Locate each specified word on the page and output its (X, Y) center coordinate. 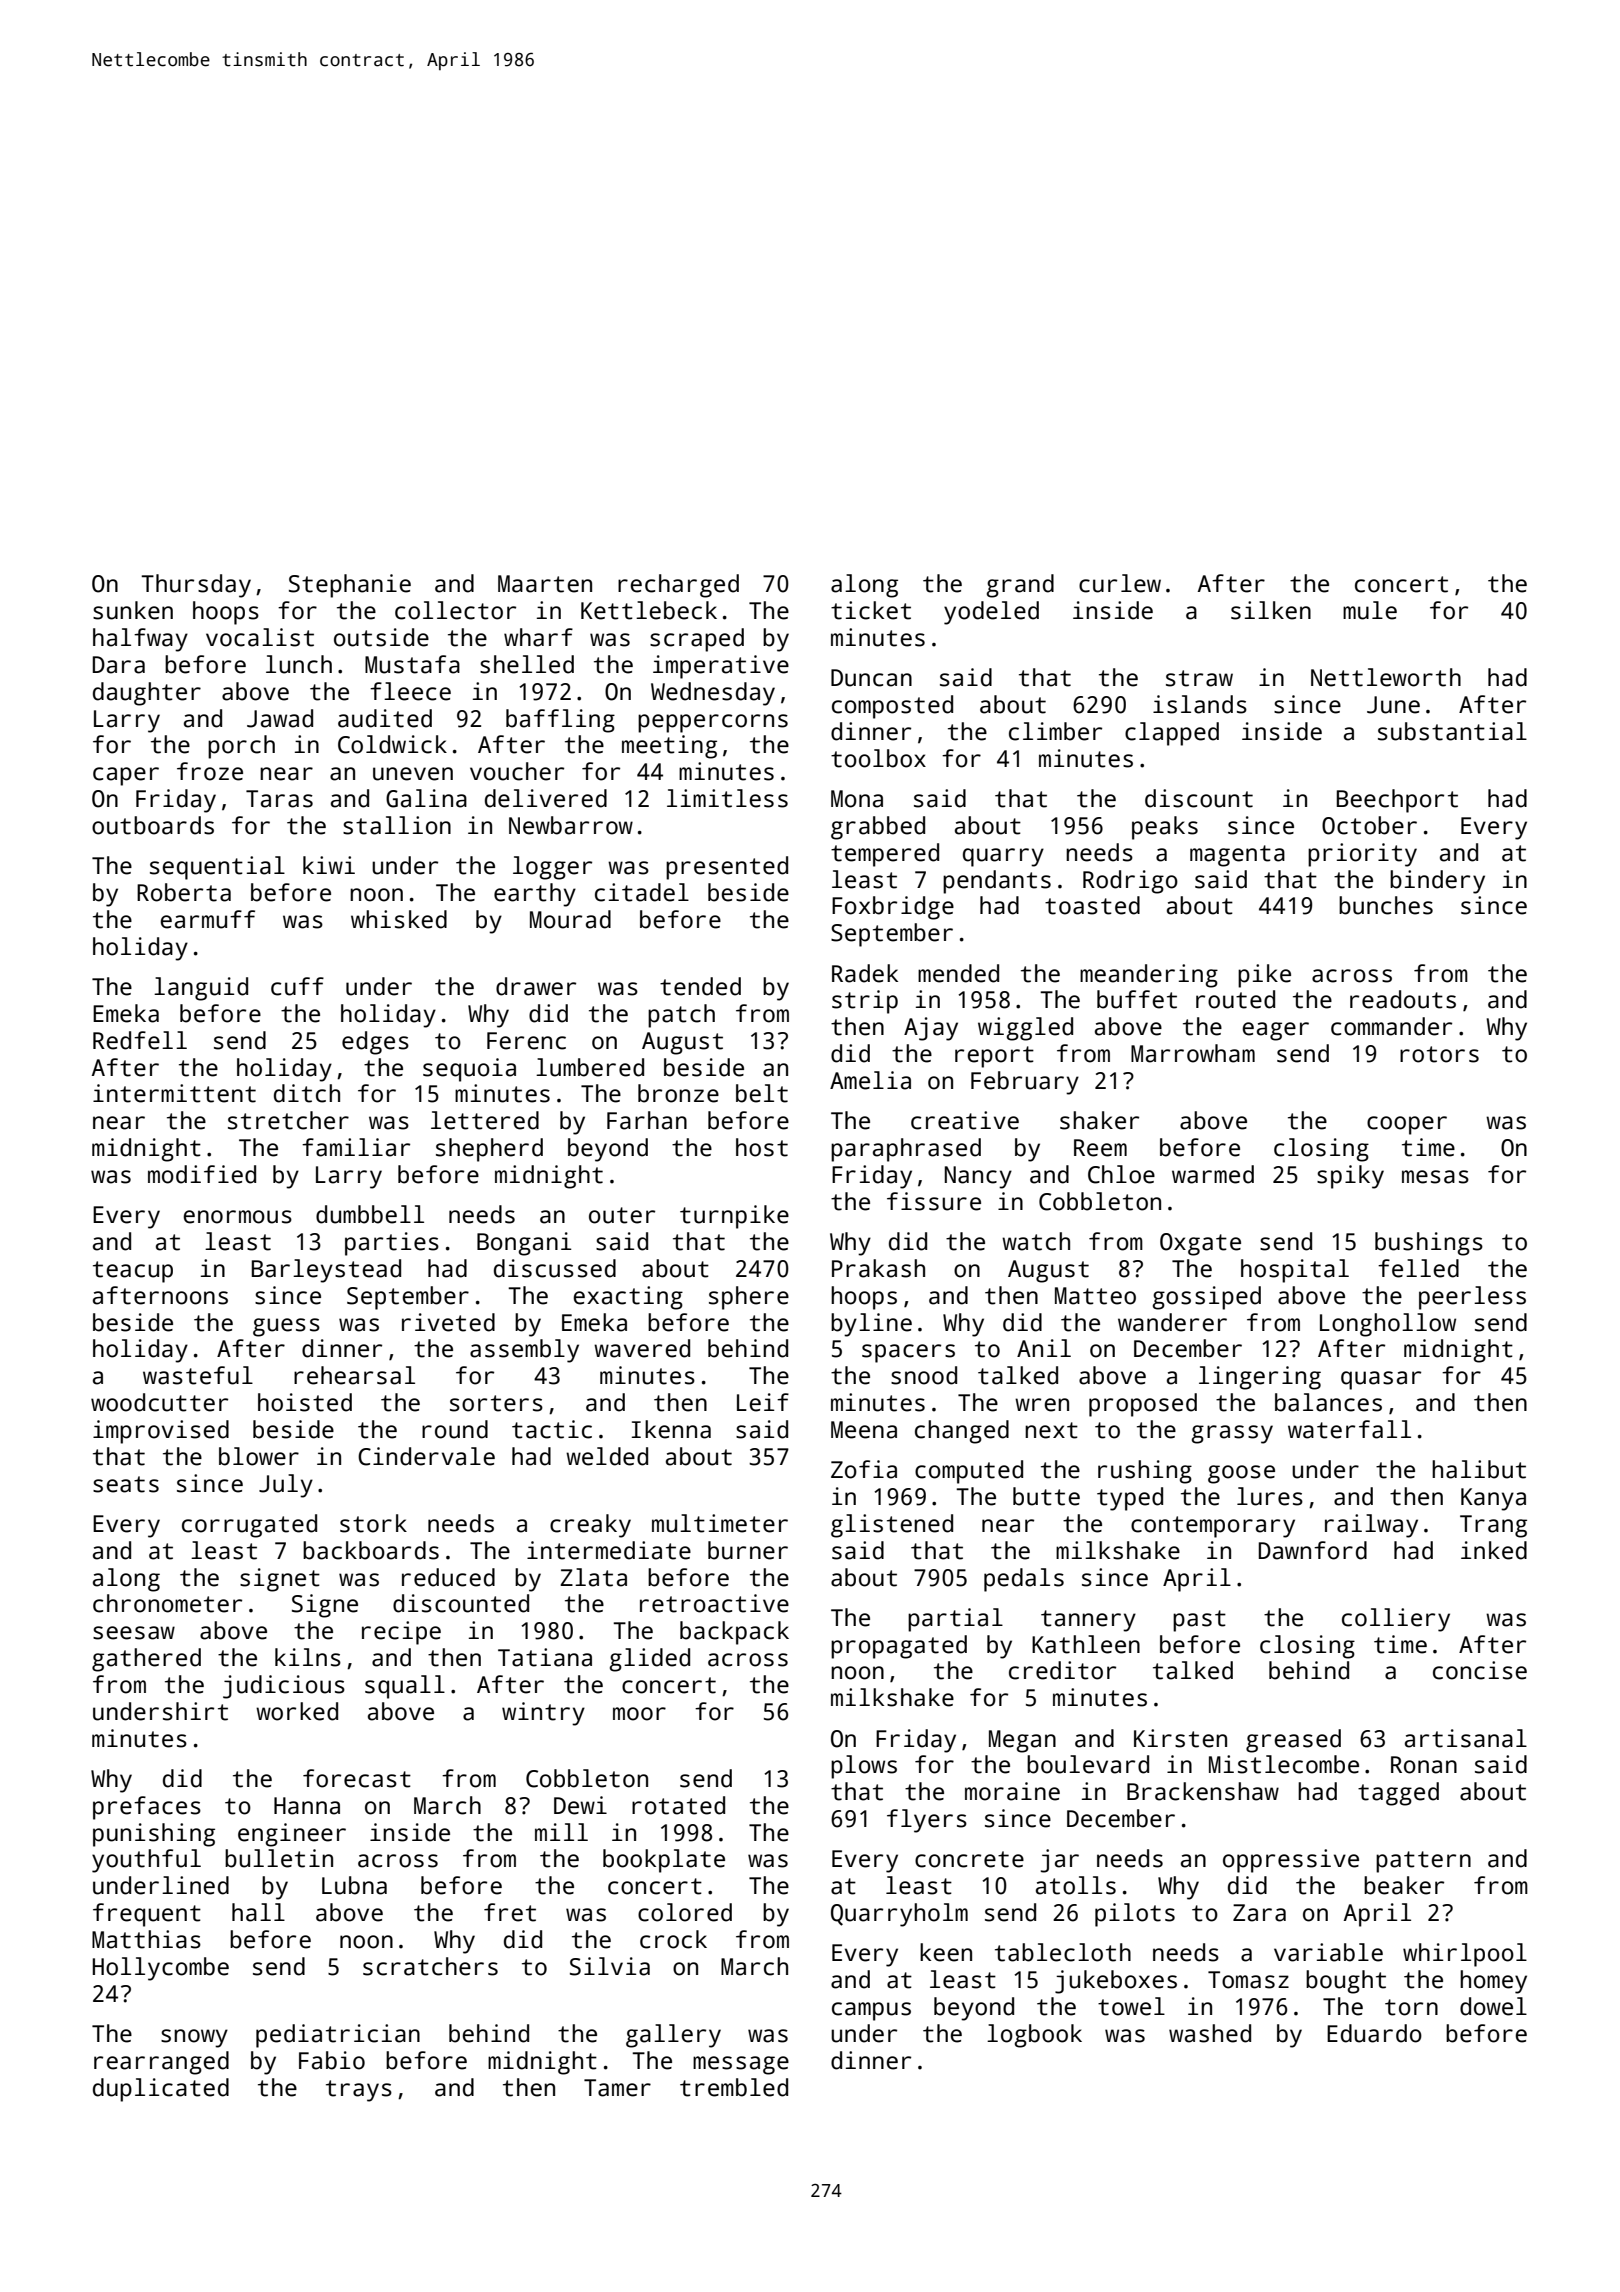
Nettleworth (1386, 677)
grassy (1232, 1434)
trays (359, 2091)
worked (297, 1711)
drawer (536, 986)
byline (871, 1325)
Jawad (280, 718)
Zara (1259, 1913)
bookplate (664, 1861)
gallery (673, 2036)
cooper (1407, 1125)
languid (201, 989)
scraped (697, 640)
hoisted (305, 1402)
